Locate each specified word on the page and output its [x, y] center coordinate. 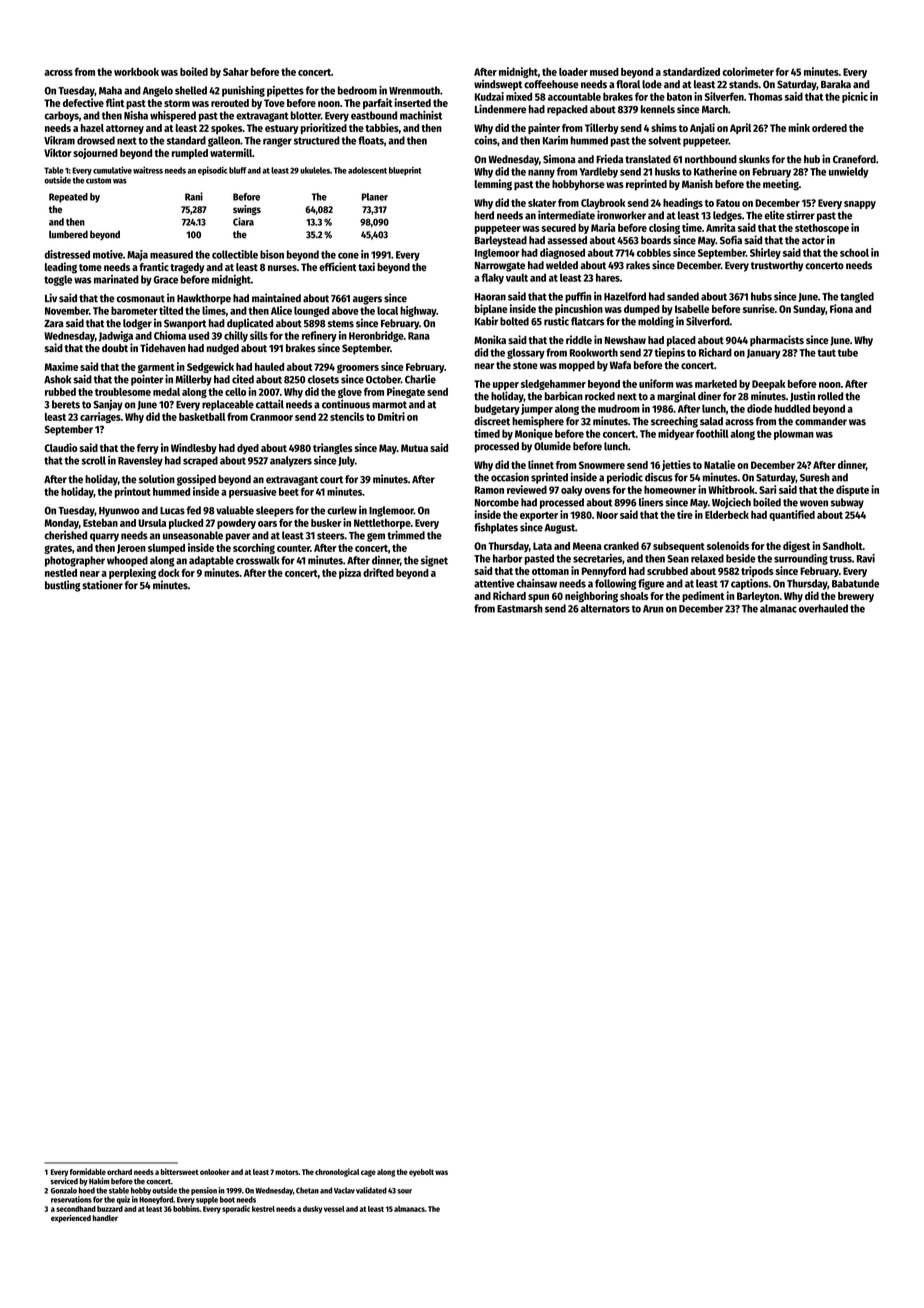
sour [404, 1191]
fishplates [496, 528]
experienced [71, 1218]
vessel [334, 1209]
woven [814, 503]
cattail [270, 404]
